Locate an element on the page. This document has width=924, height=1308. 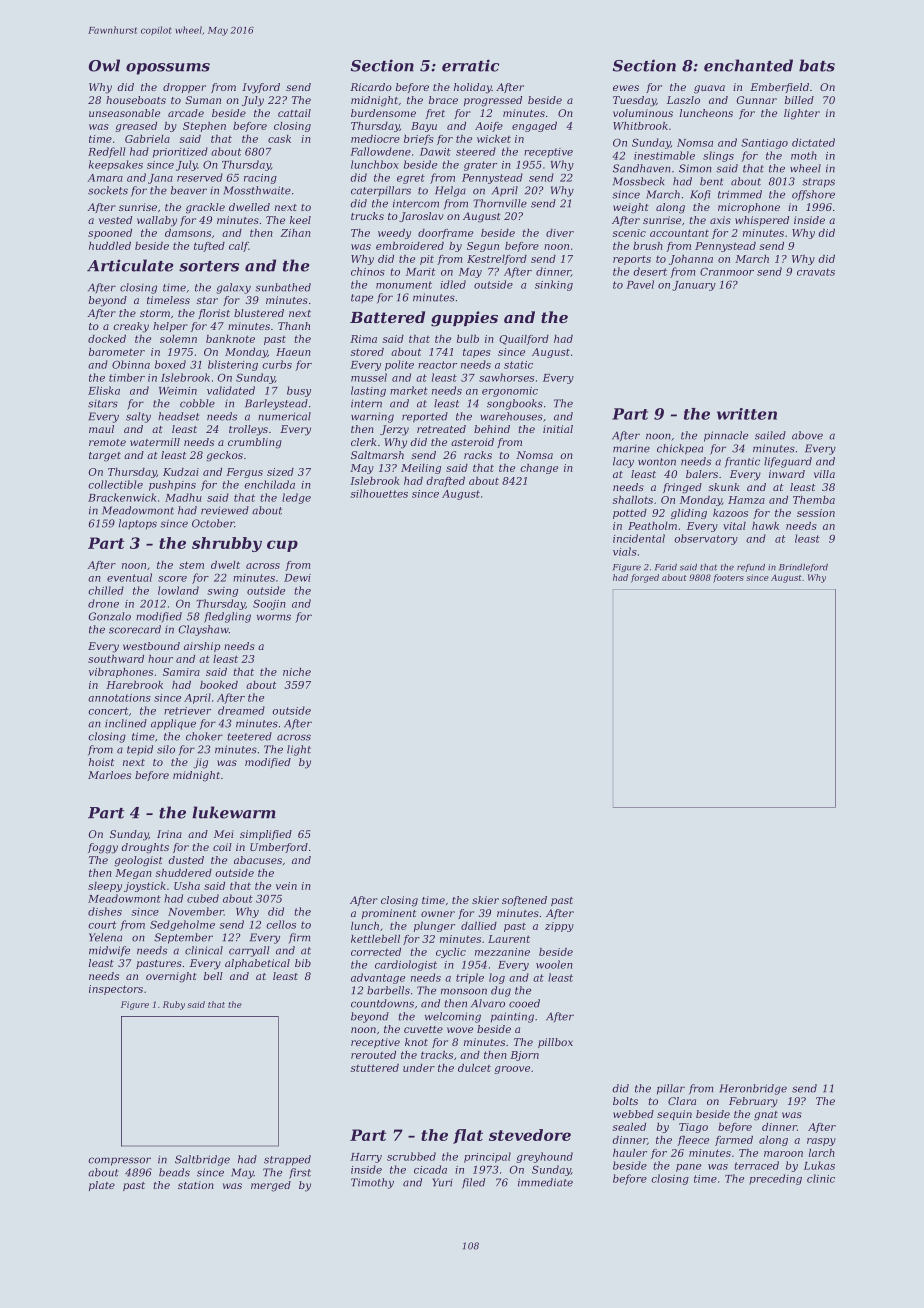
niche is located at coordinates (297, 672).
